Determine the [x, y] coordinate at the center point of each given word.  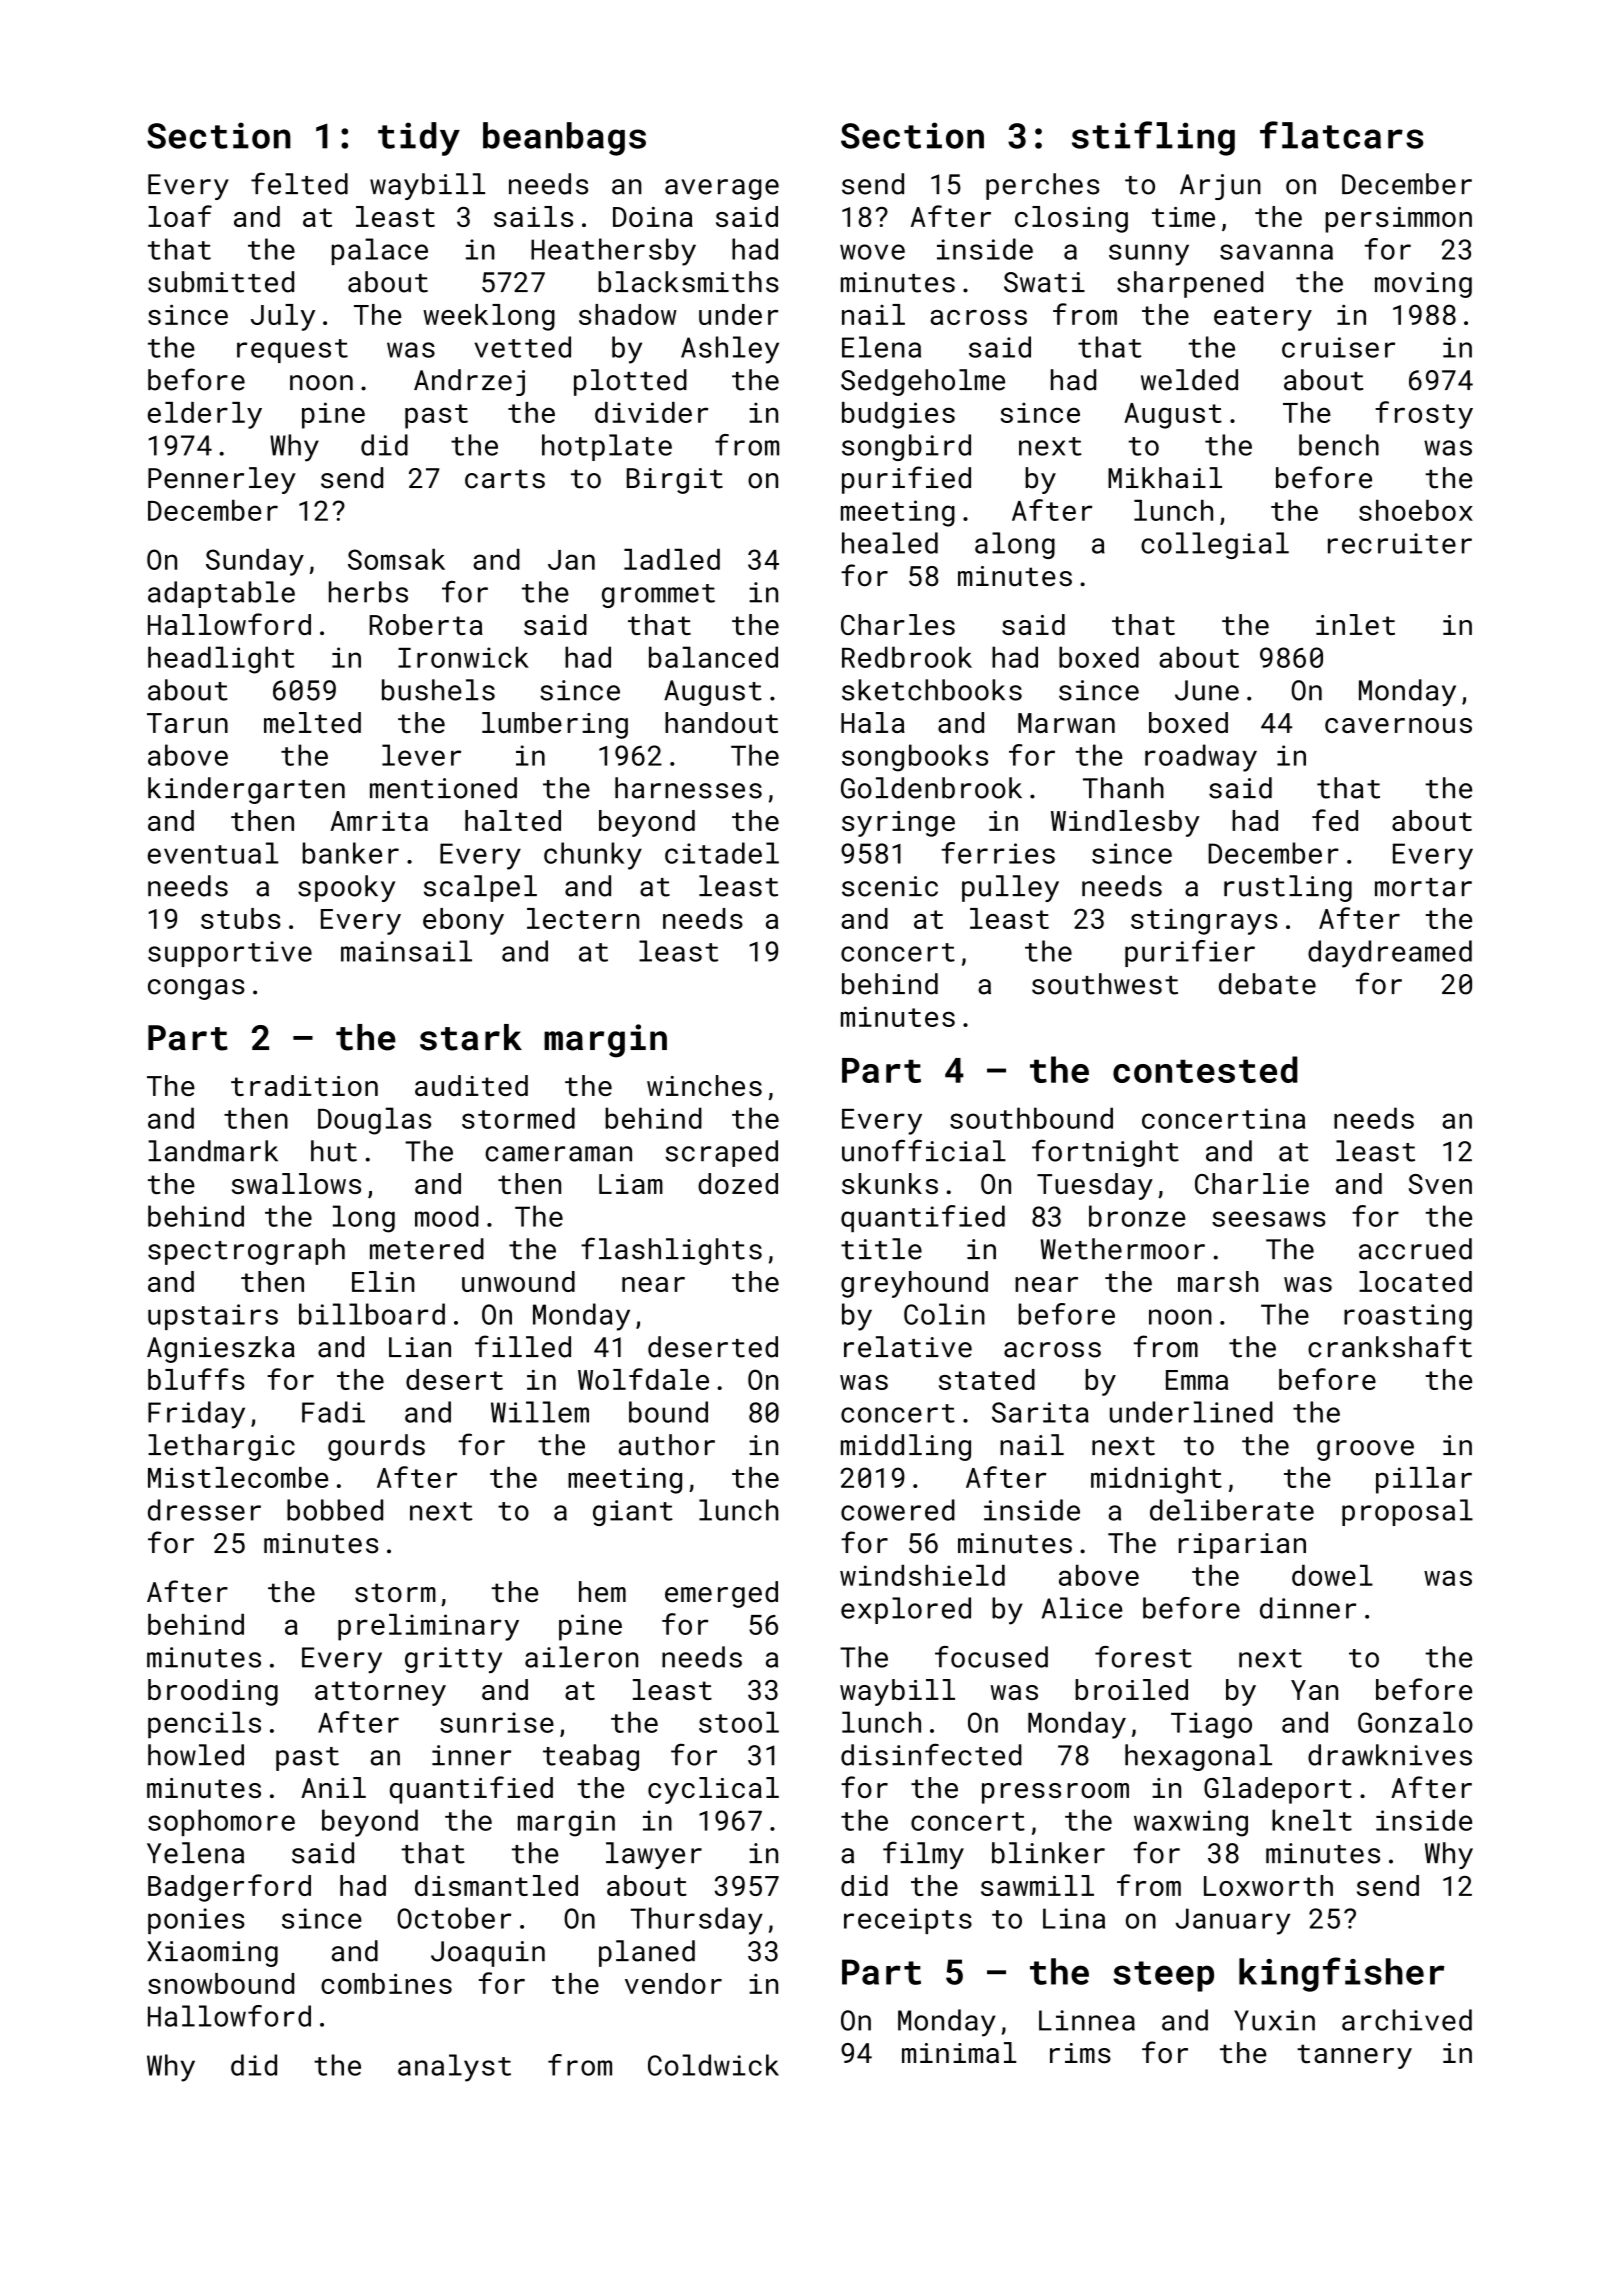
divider [651, 412]
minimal [959, 2053]
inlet [1355, 624]
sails [533, 216]
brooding [213, 1692]
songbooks [915, 758]
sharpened [1190, 284]
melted [312, 722]
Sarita [1040, 1412]
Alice [1082, 1608]
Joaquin [488, 1954]
